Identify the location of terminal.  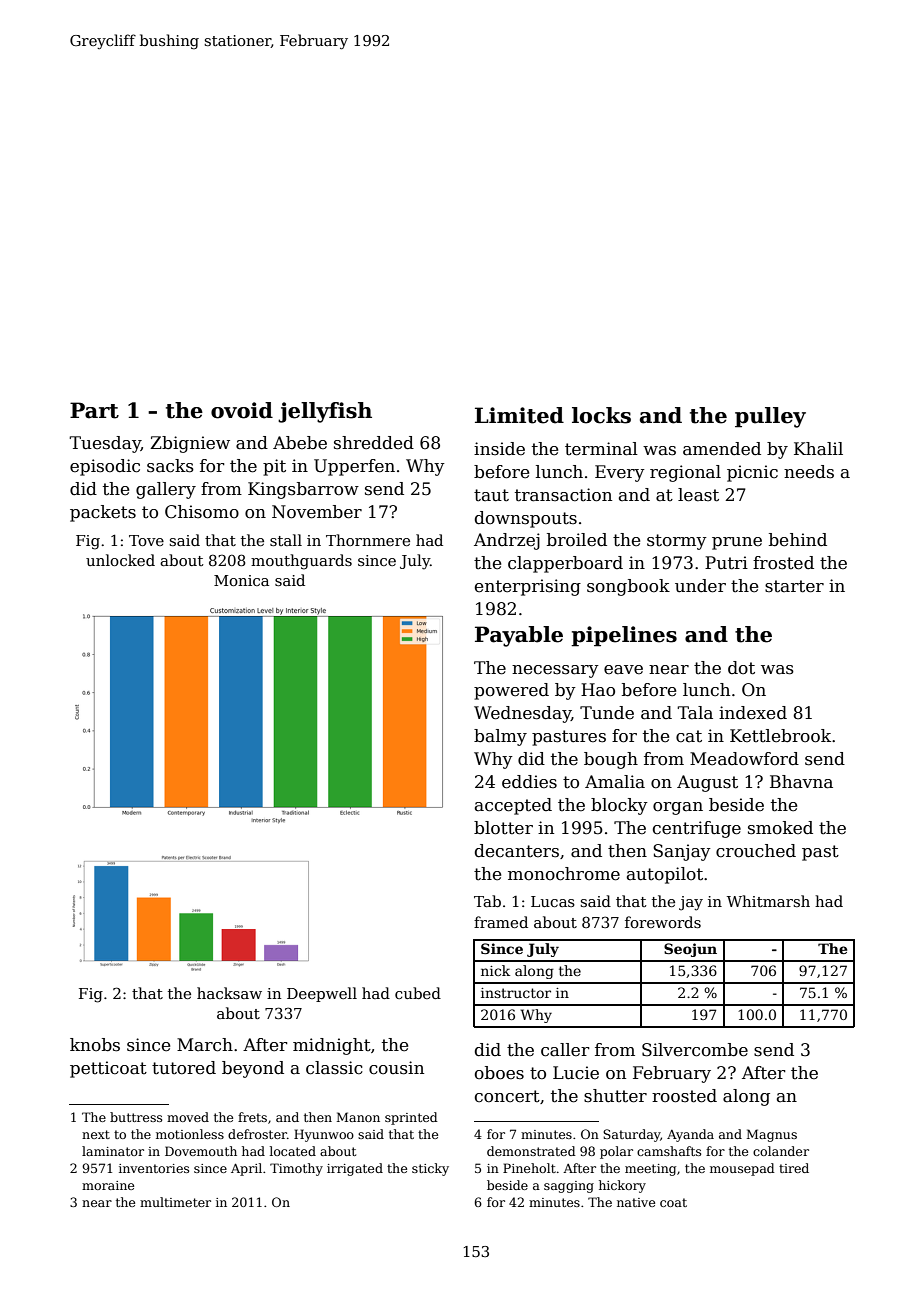
(601, 449).
